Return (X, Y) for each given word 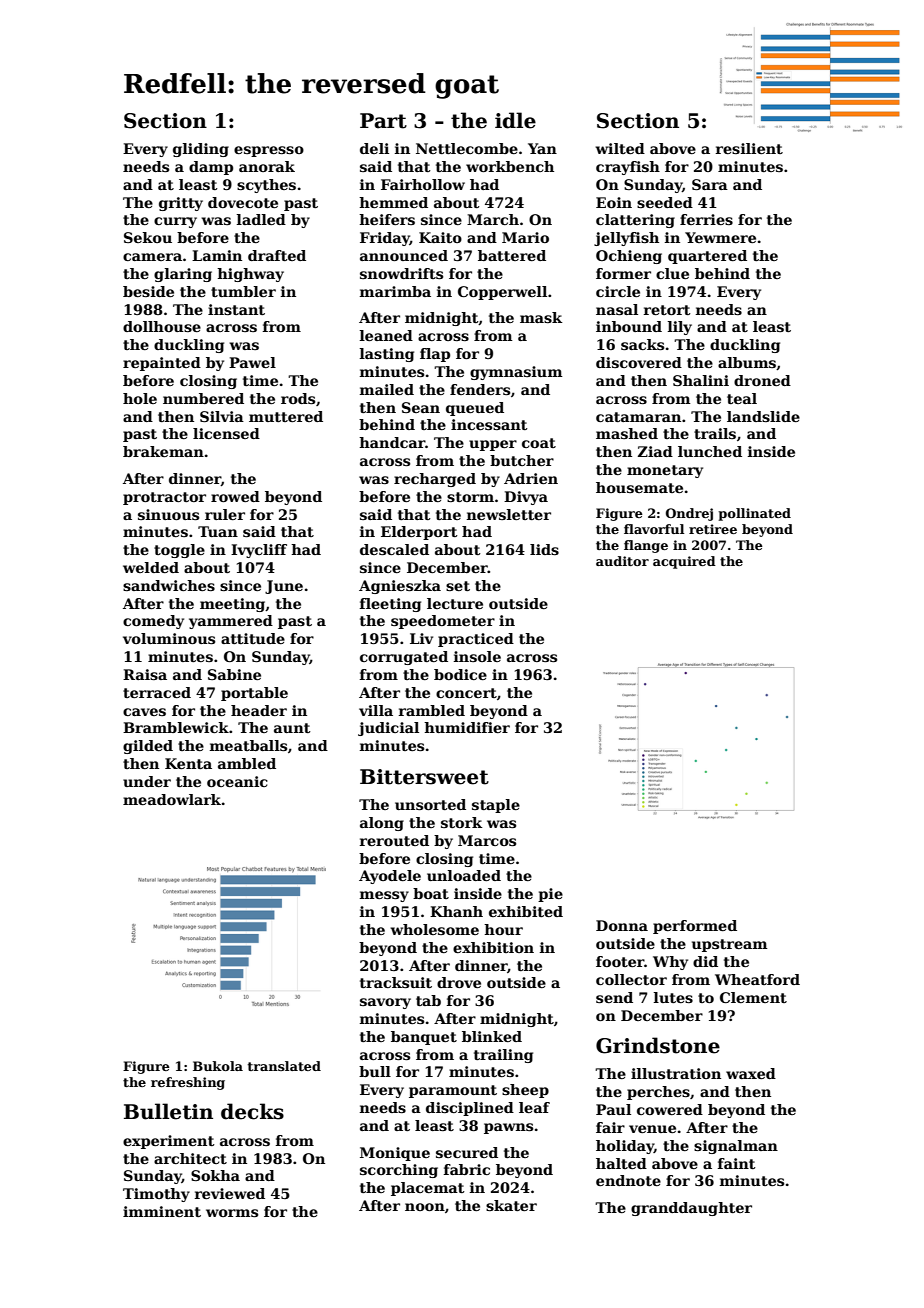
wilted (620, 148)
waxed (751, 1073)
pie (550, 895)
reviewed (230, 1193)
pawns (508, 1128)
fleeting (390, 605)
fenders (480, 389)
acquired (684, 562)
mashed (627, 433)
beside (148, 291)
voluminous (169, 638)
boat (431, 893)
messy (384, 896)
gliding (201, 150)
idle (515, 120)
